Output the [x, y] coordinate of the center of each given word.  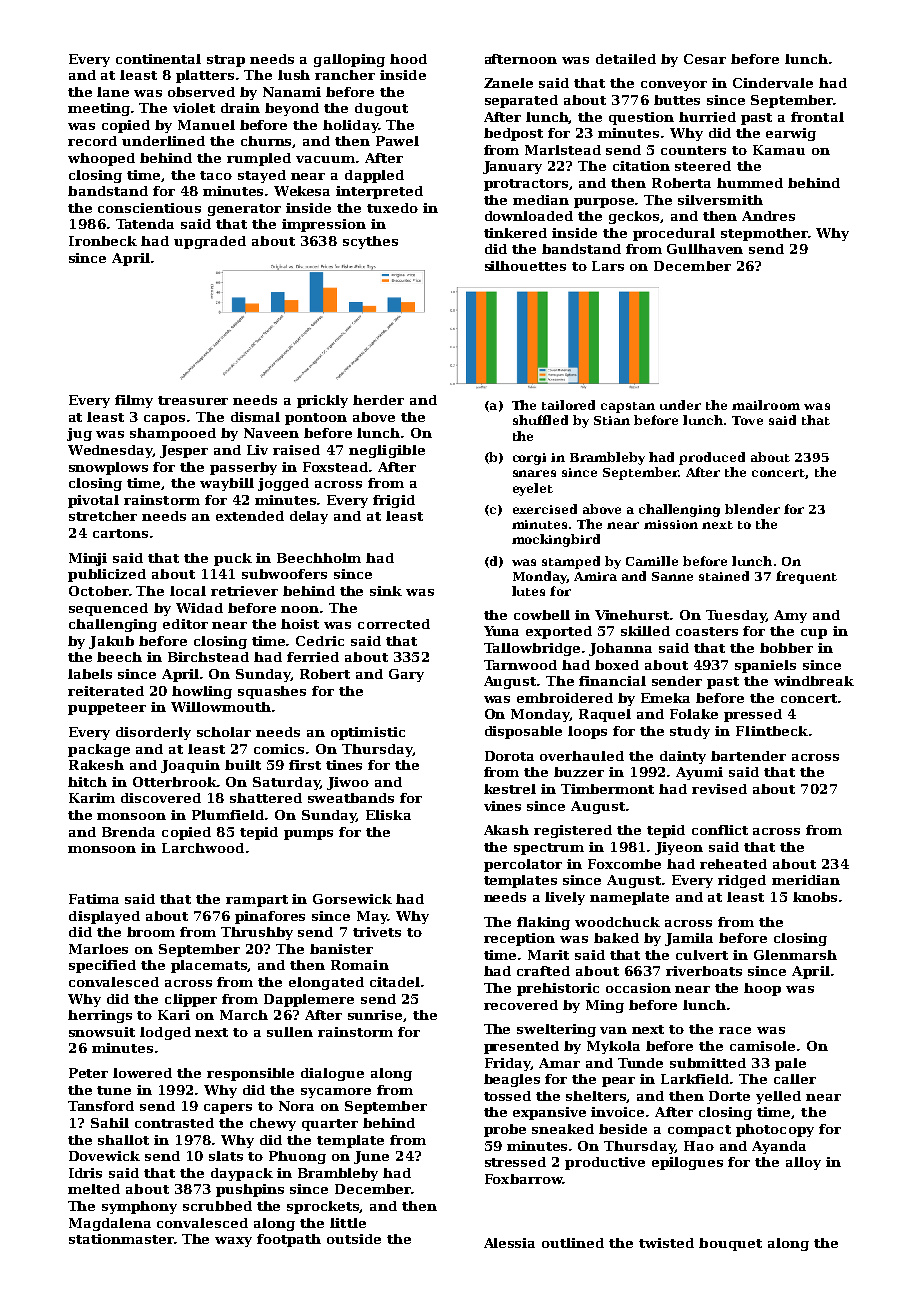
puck [233, 559]
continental [158, 59]
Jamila [689, 939]
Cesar [705, 59]
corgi [529, 459]
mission [671, 524]
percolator [523, 865]
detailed [626, 59]
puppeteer [107, 709]
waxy [233, 1242]
